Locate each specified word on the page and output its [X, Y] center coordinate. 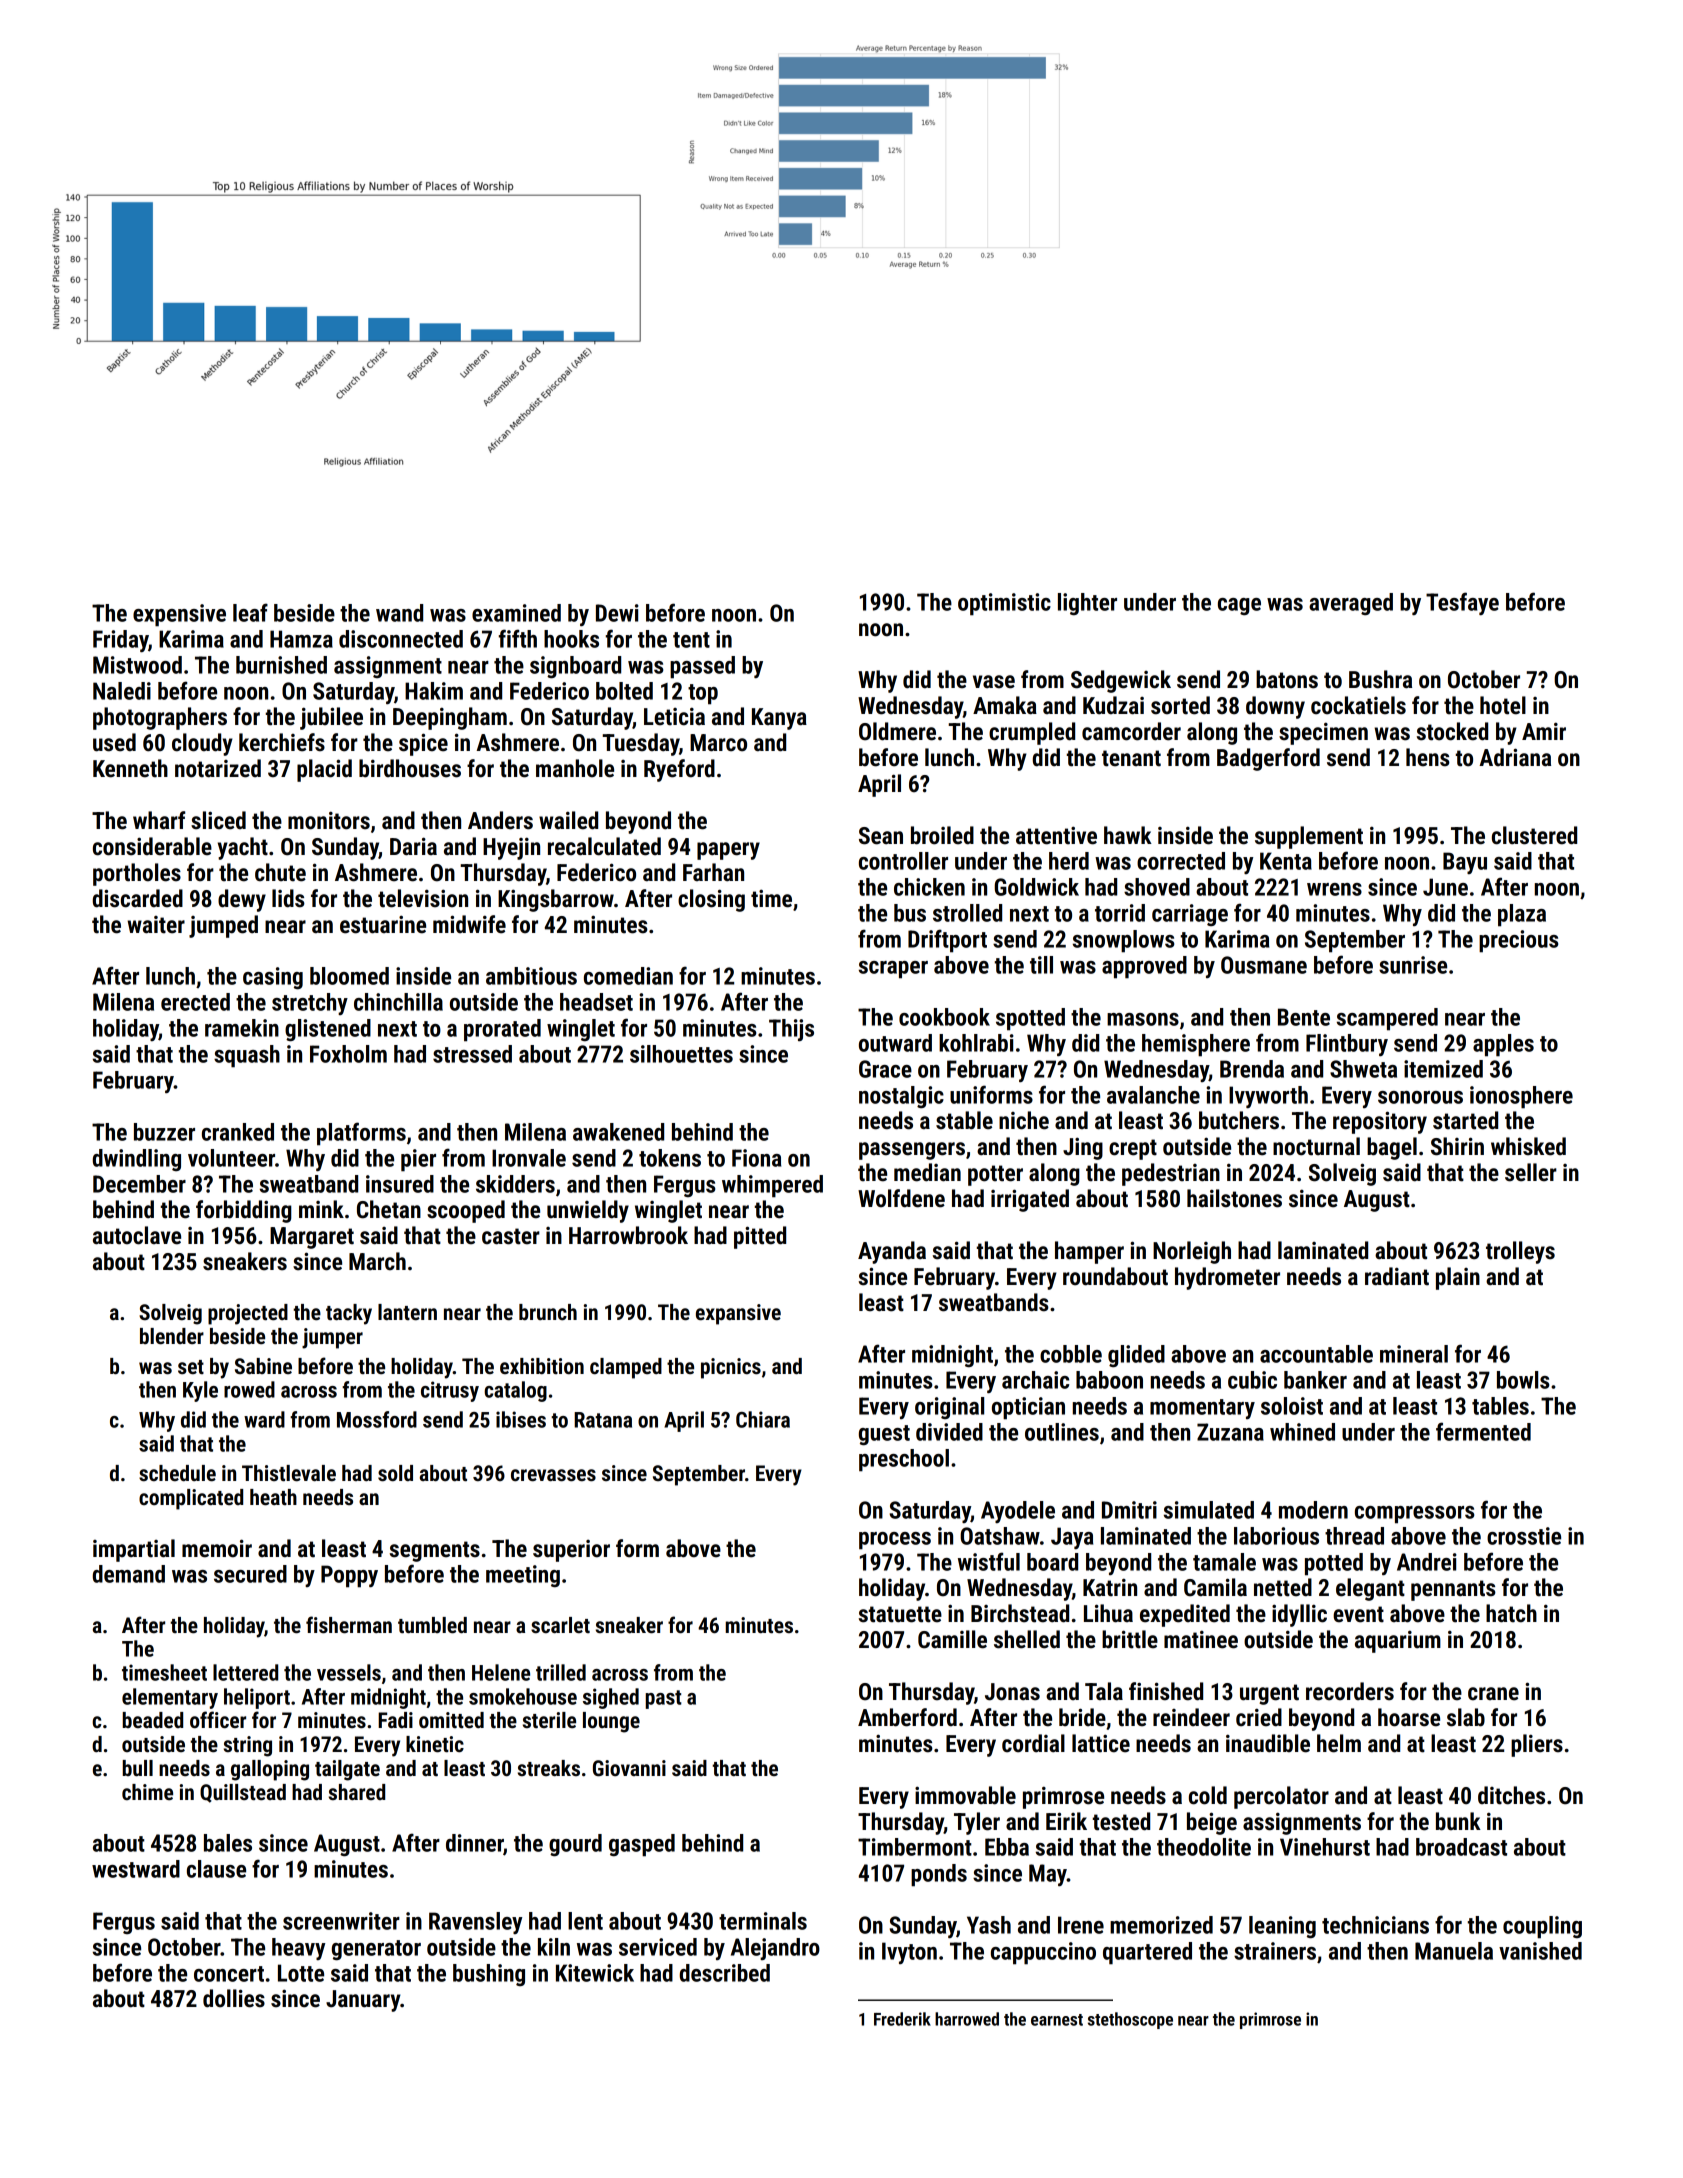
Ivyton [909, 1953]
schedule [177, 1473]
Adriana [1515, 757]
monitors [329, 820]
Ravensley [475, 1923]
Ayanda [892, 1252]
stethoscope [1130, 2020]
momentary [1202, 1409]
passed [702, 667]
